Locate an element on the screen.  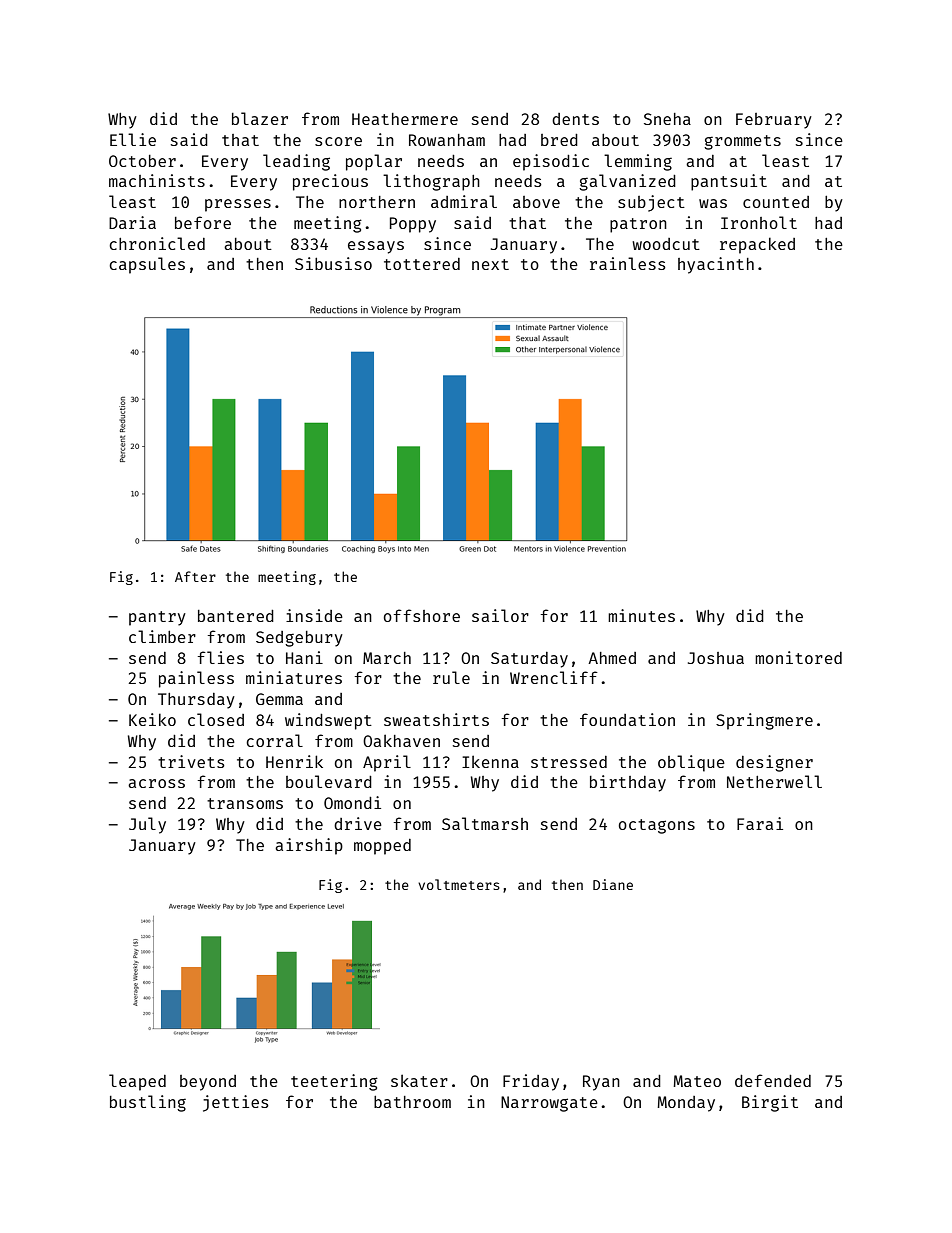
rule is located at coordinates (451, 677).
